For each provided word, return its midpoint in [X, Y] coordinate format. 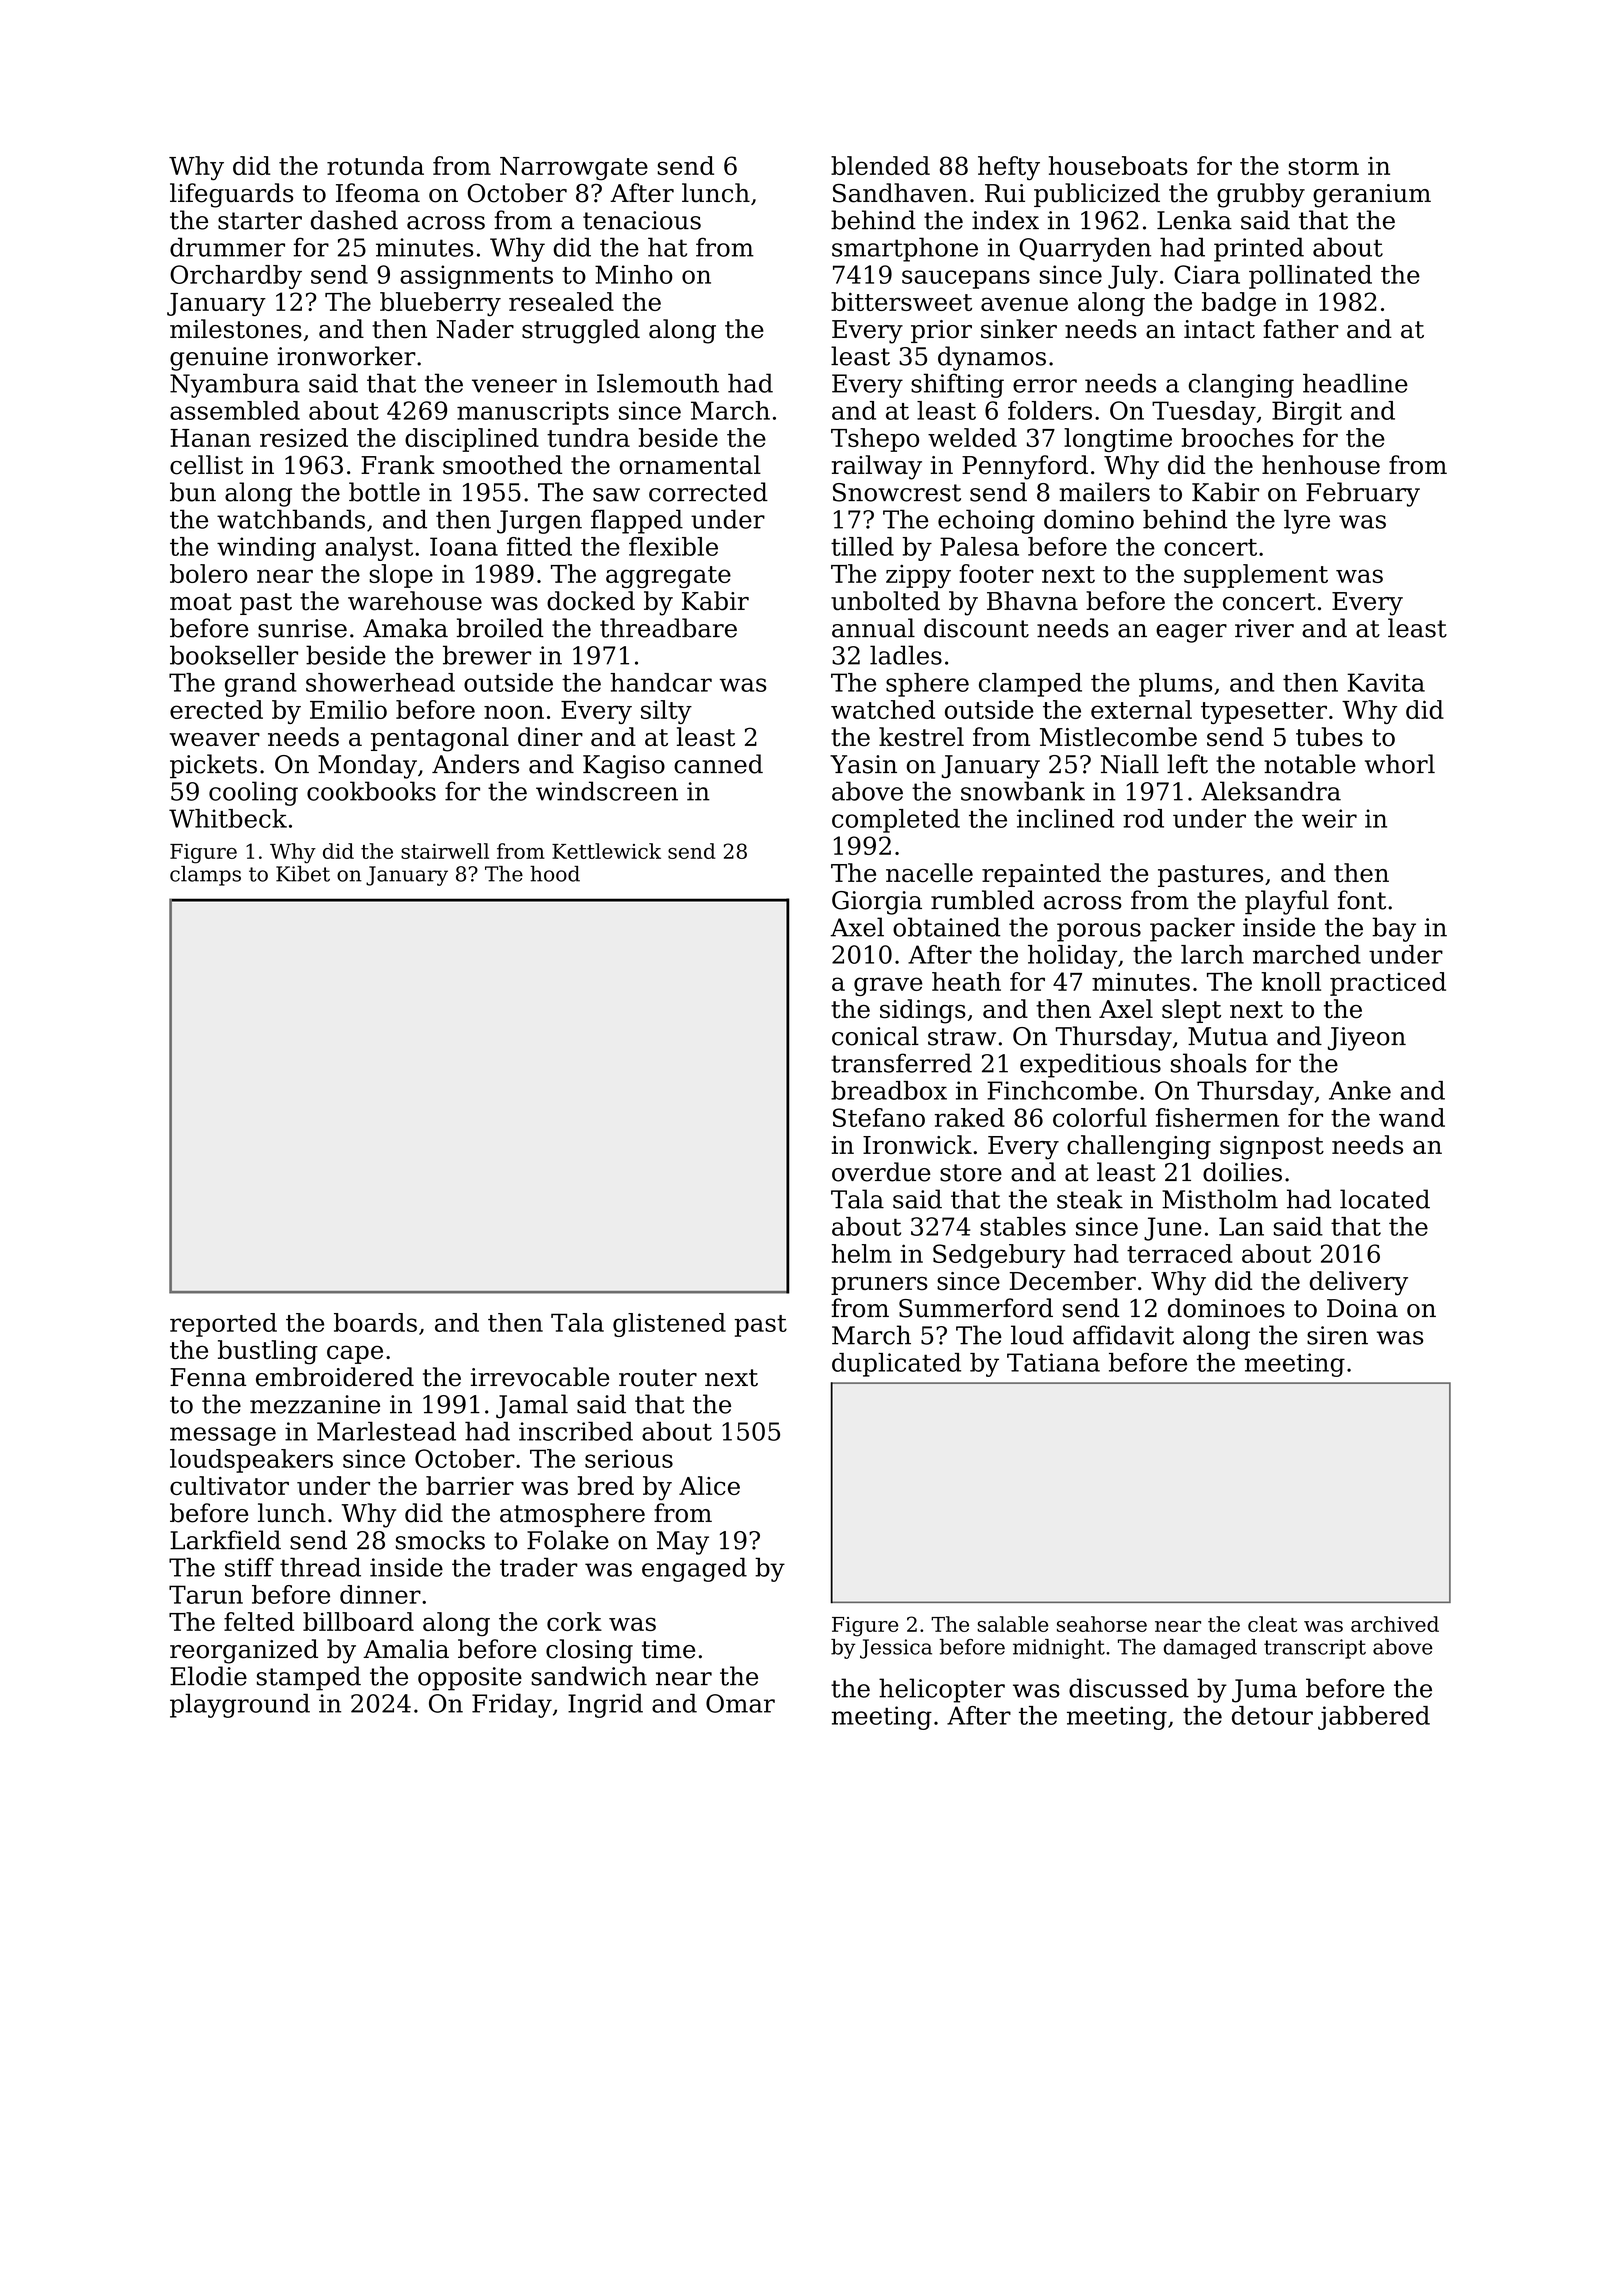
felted [259, 1621]
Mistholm [1220, 1199]
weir [1329, 818]
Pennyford [1025, 467]
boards [375, 1322]
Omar [740, 1703]
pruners [879, 1286]
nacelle [929, 873]
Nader [475, 329]
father [1300, 329]
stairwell [445, 851]
